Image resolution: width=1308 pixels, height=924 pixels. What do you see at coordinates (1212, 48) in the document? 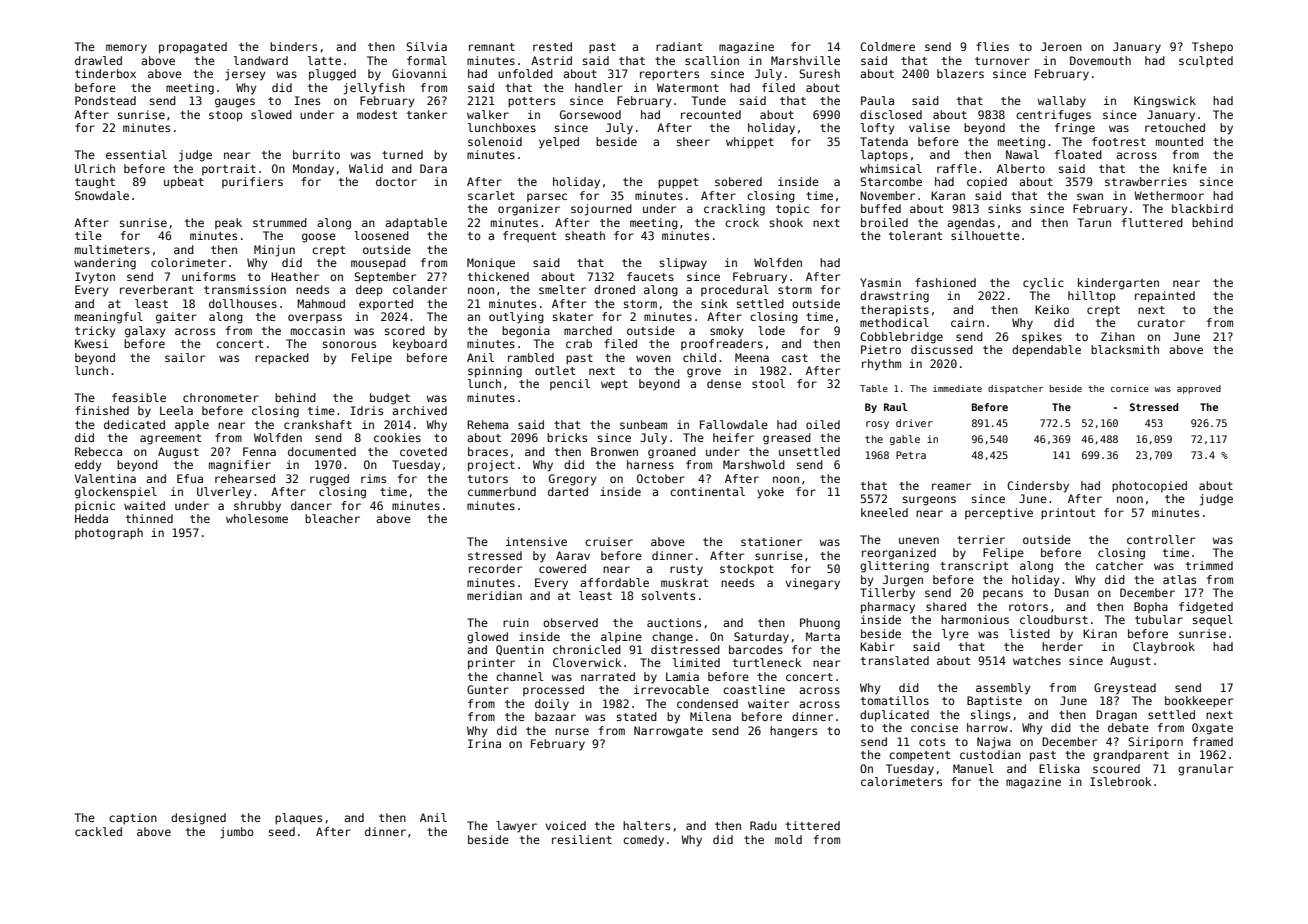
I see `Tshepo` at bounding box center [1212, 48].
